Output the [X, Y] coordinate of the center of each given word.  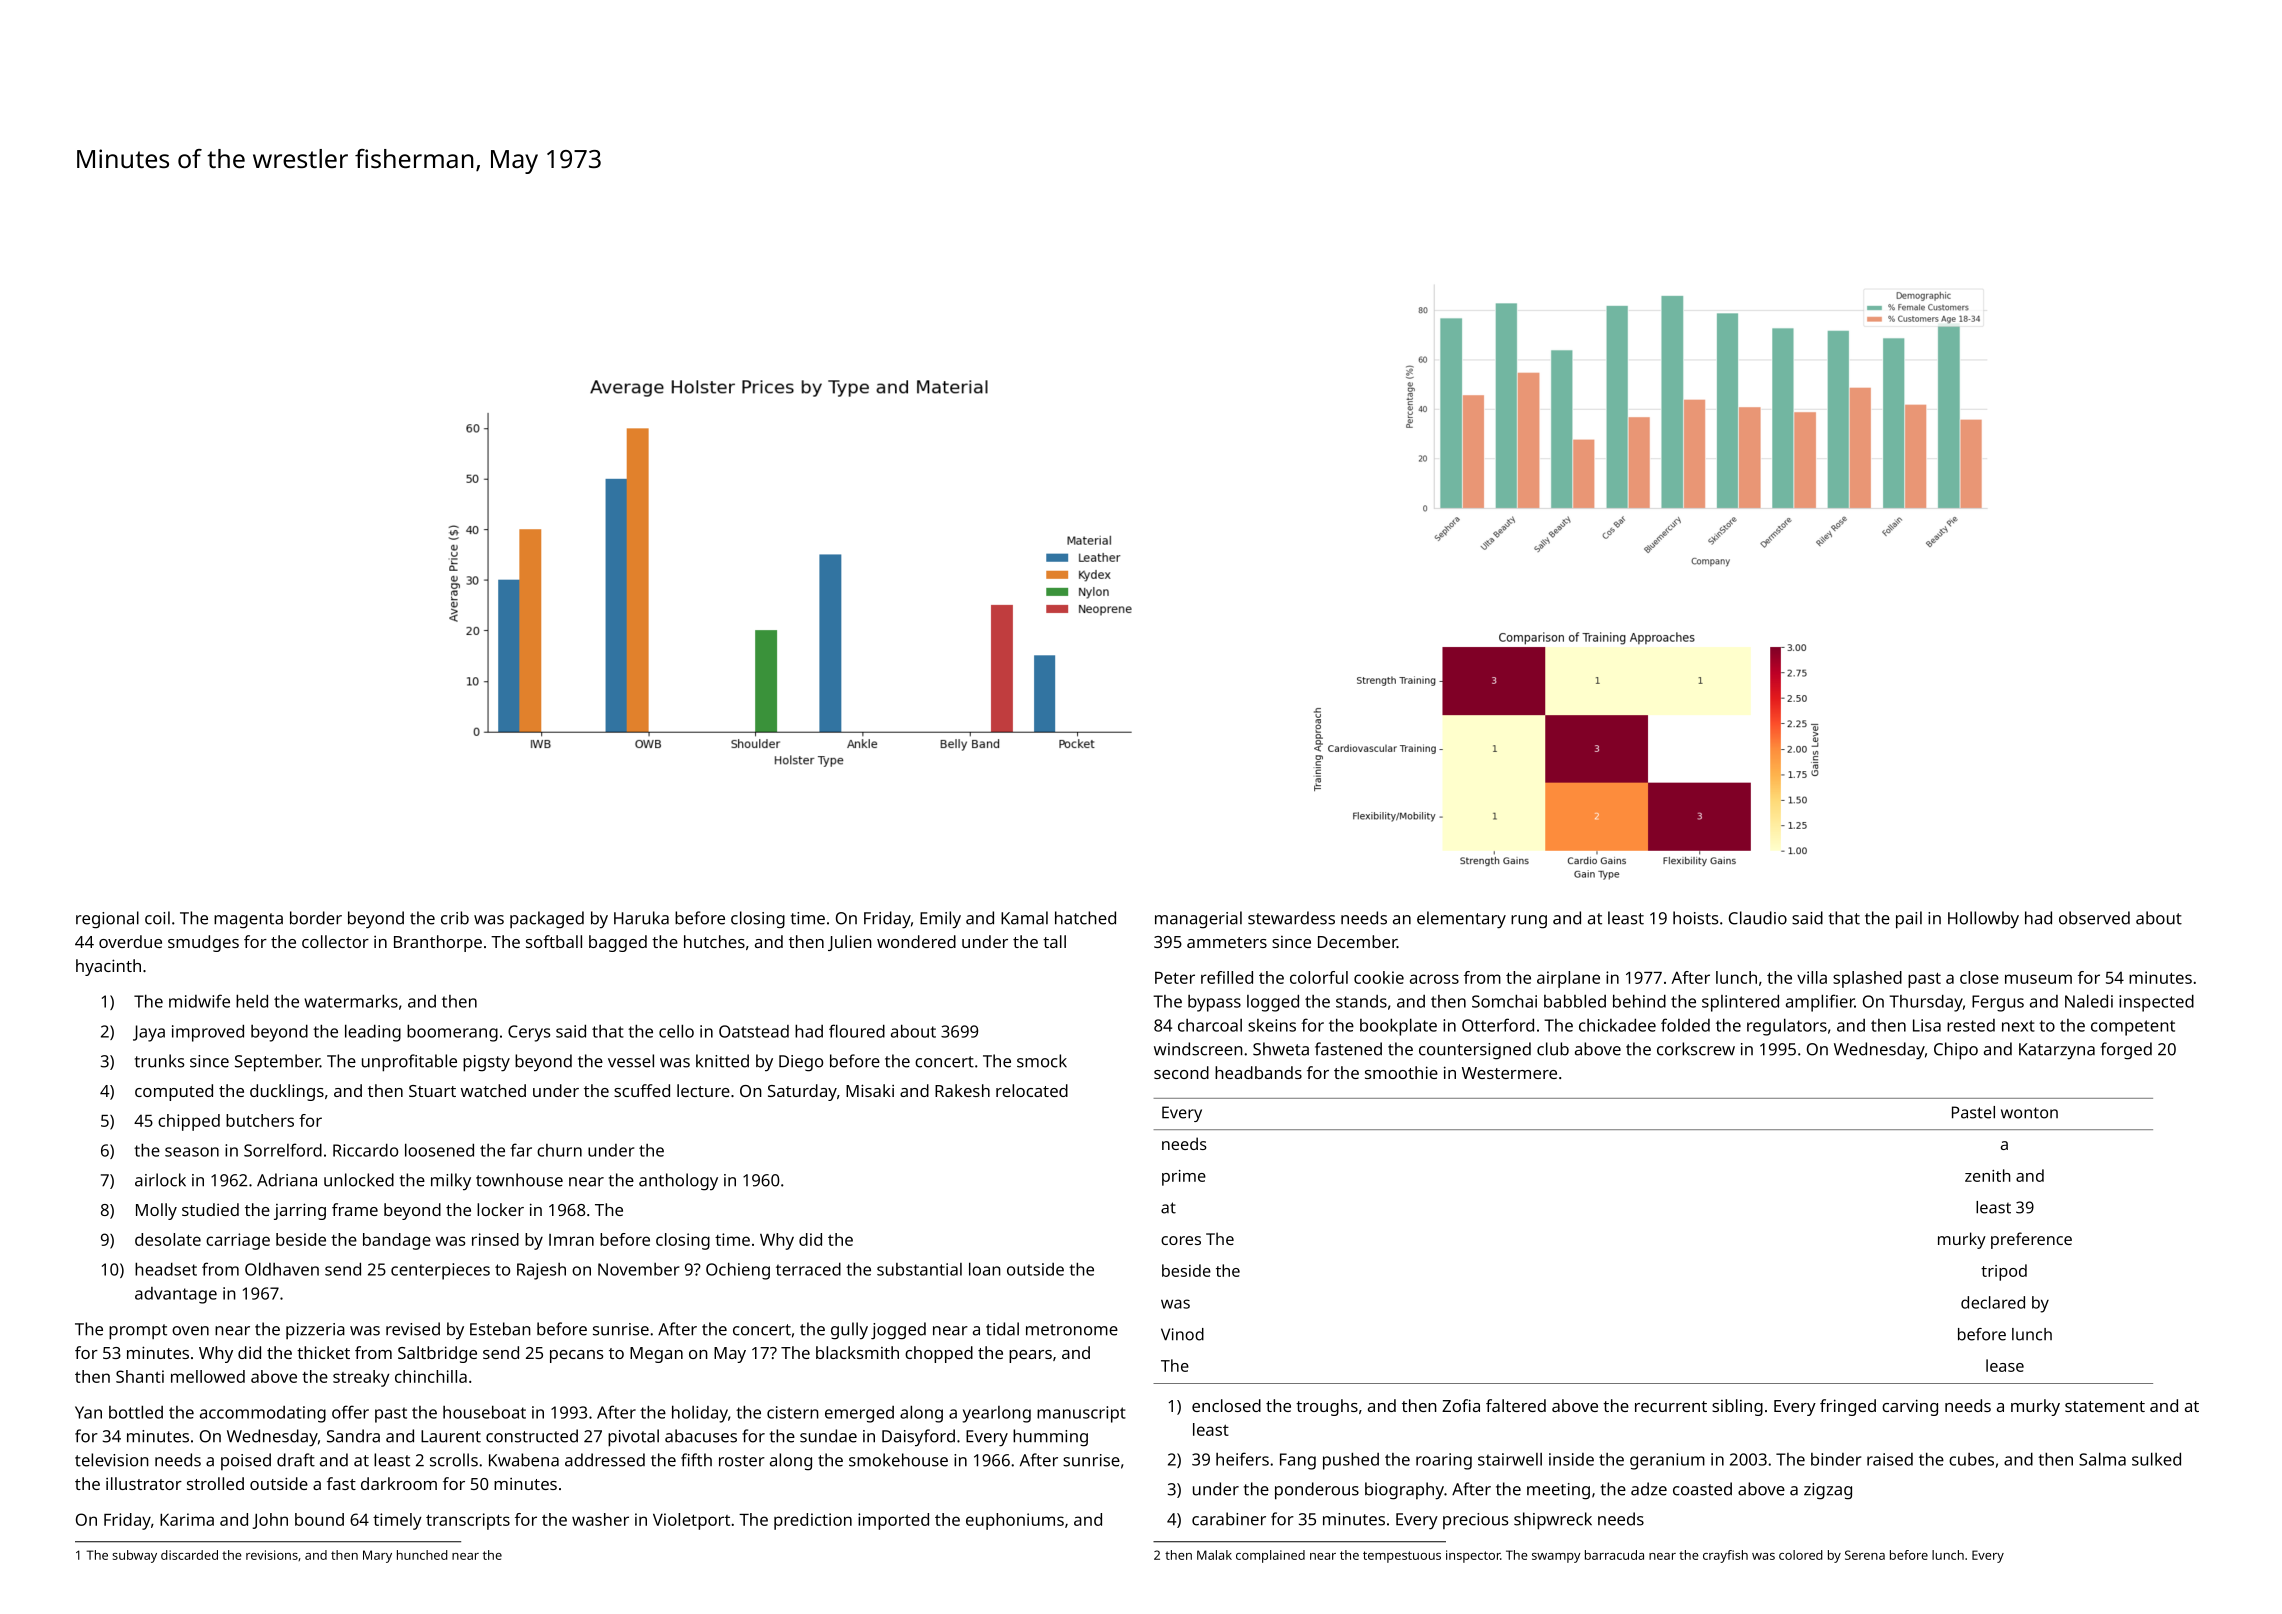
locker [500, 1209]
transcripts [468, 1521]
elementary [1461, 920]
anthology [678, 1182]
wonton [2029, 1113]
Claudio [1758, 918]
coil [157, 918]
